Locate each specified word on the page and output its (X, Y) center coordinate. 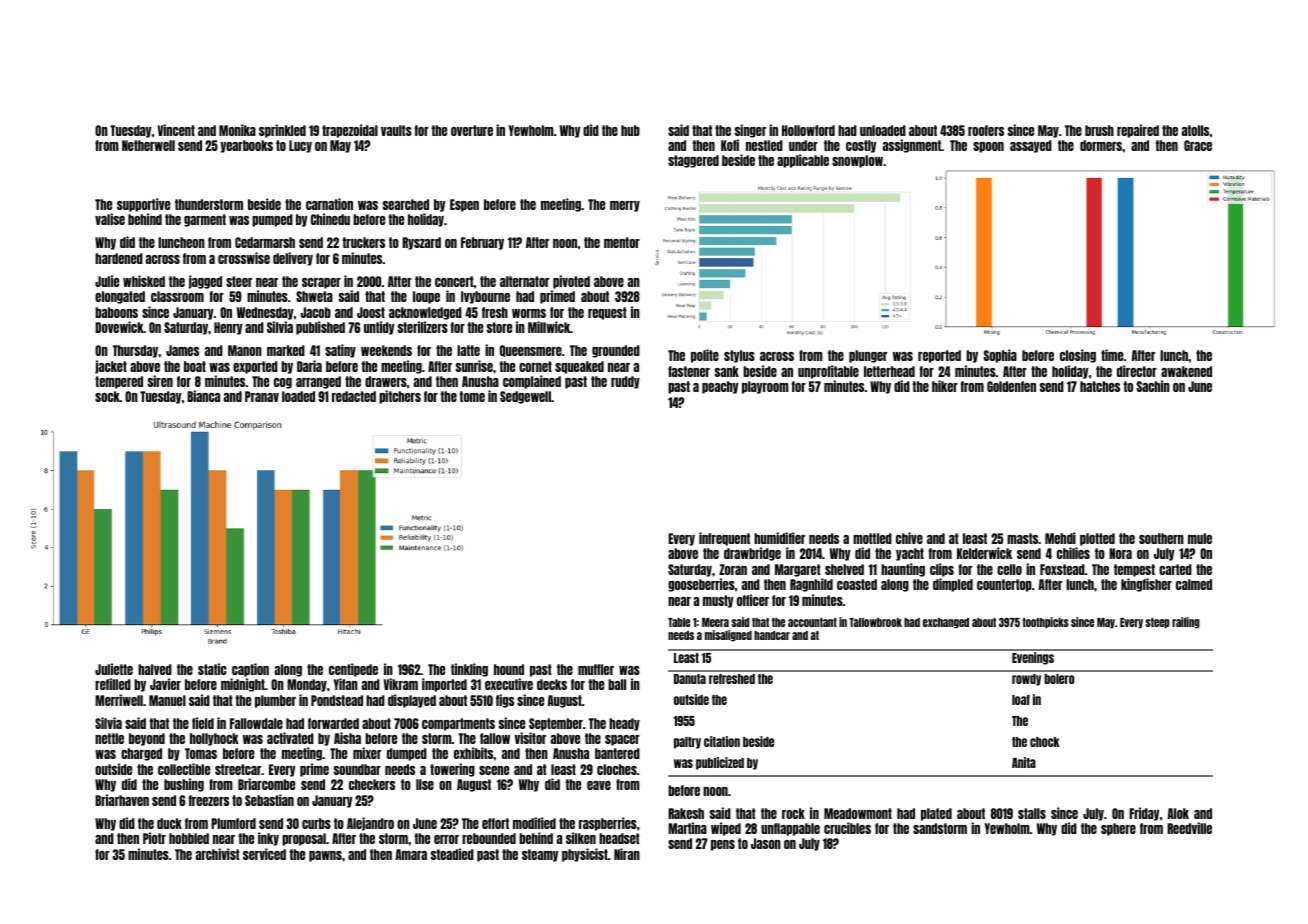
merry (625, 206)
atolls (1195, 130)
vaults (396, 130)
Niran (627, 854)
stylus (739, 356)
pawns (325, 856)
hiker (945, 386)
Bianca (203, 396)
